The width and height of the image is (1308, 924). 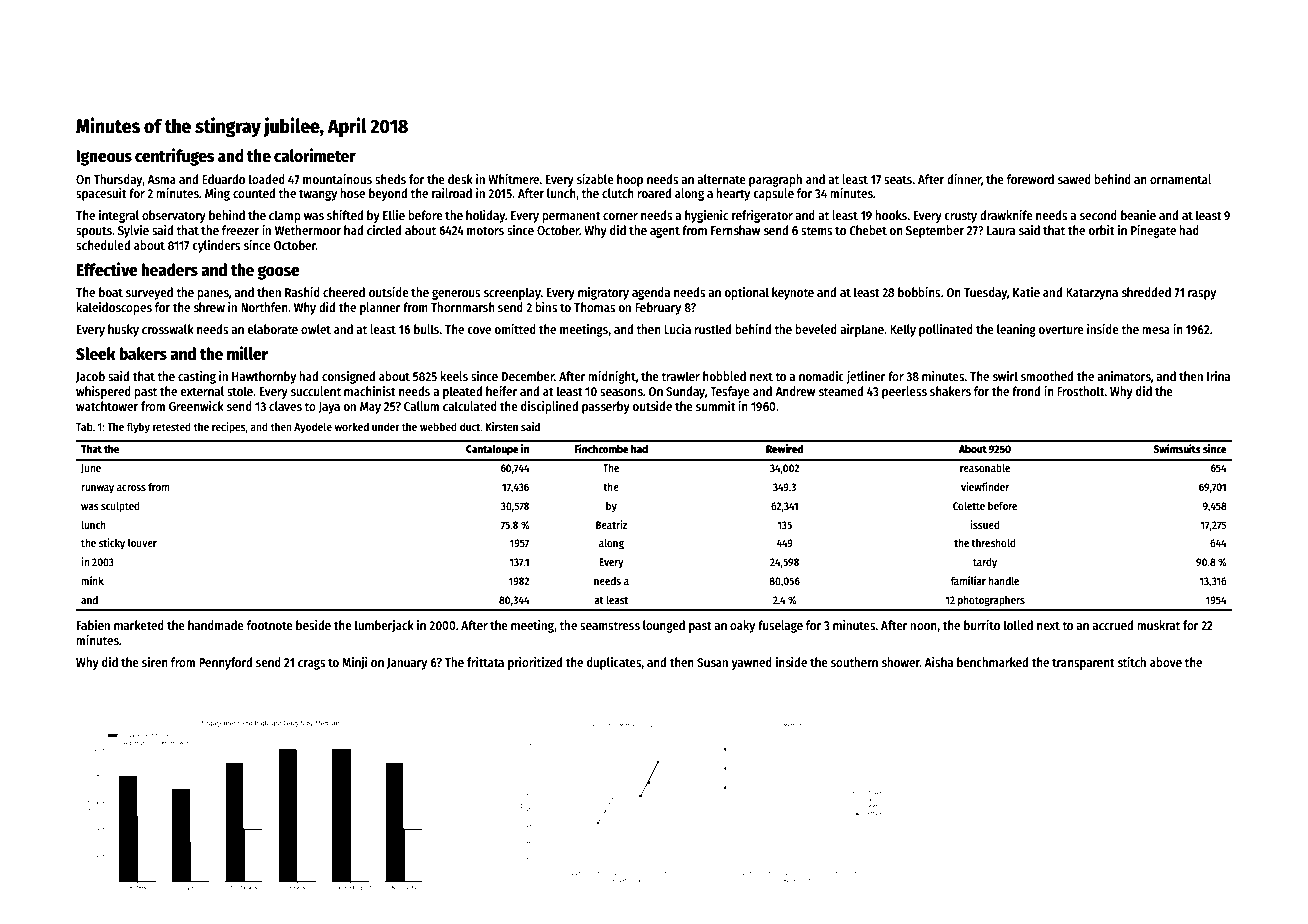 I want to click on stems, so click(x=817, y=230).
